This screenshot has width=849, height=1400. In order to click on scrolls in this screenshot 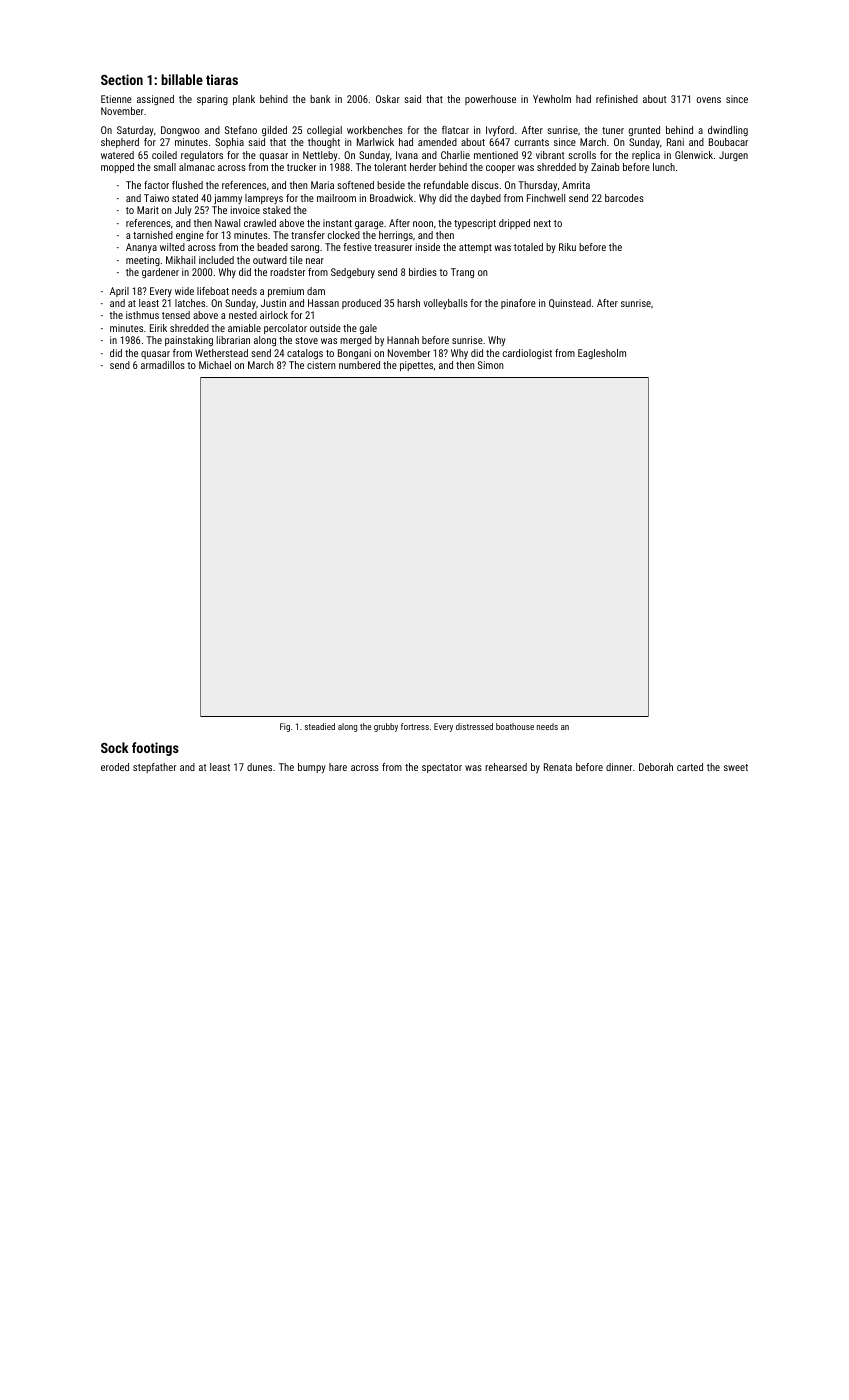, I will do `click(582, 155)`.
